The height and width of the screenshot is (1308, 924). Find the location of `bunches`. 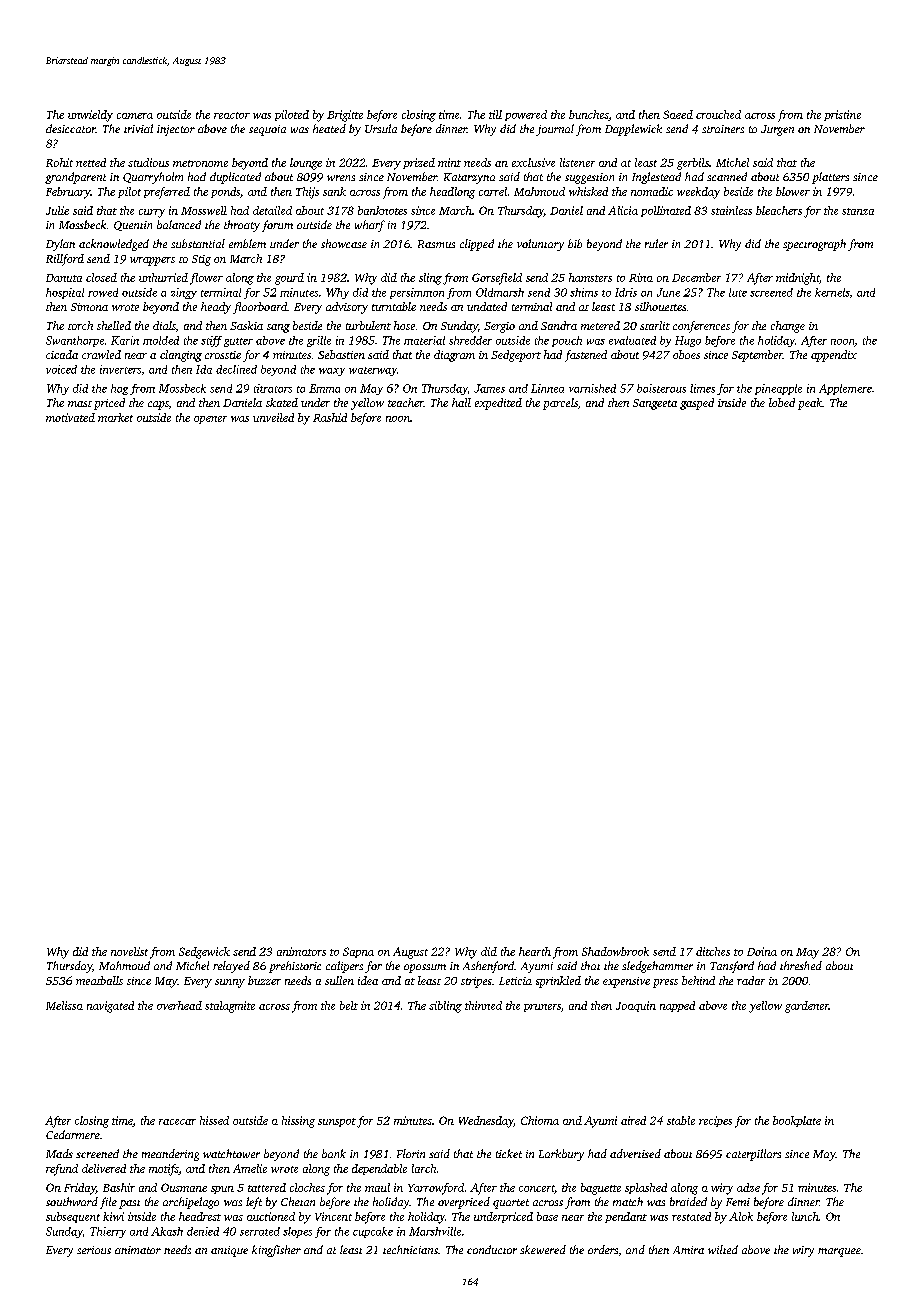

bunches is located at coordinates (588, 114).
